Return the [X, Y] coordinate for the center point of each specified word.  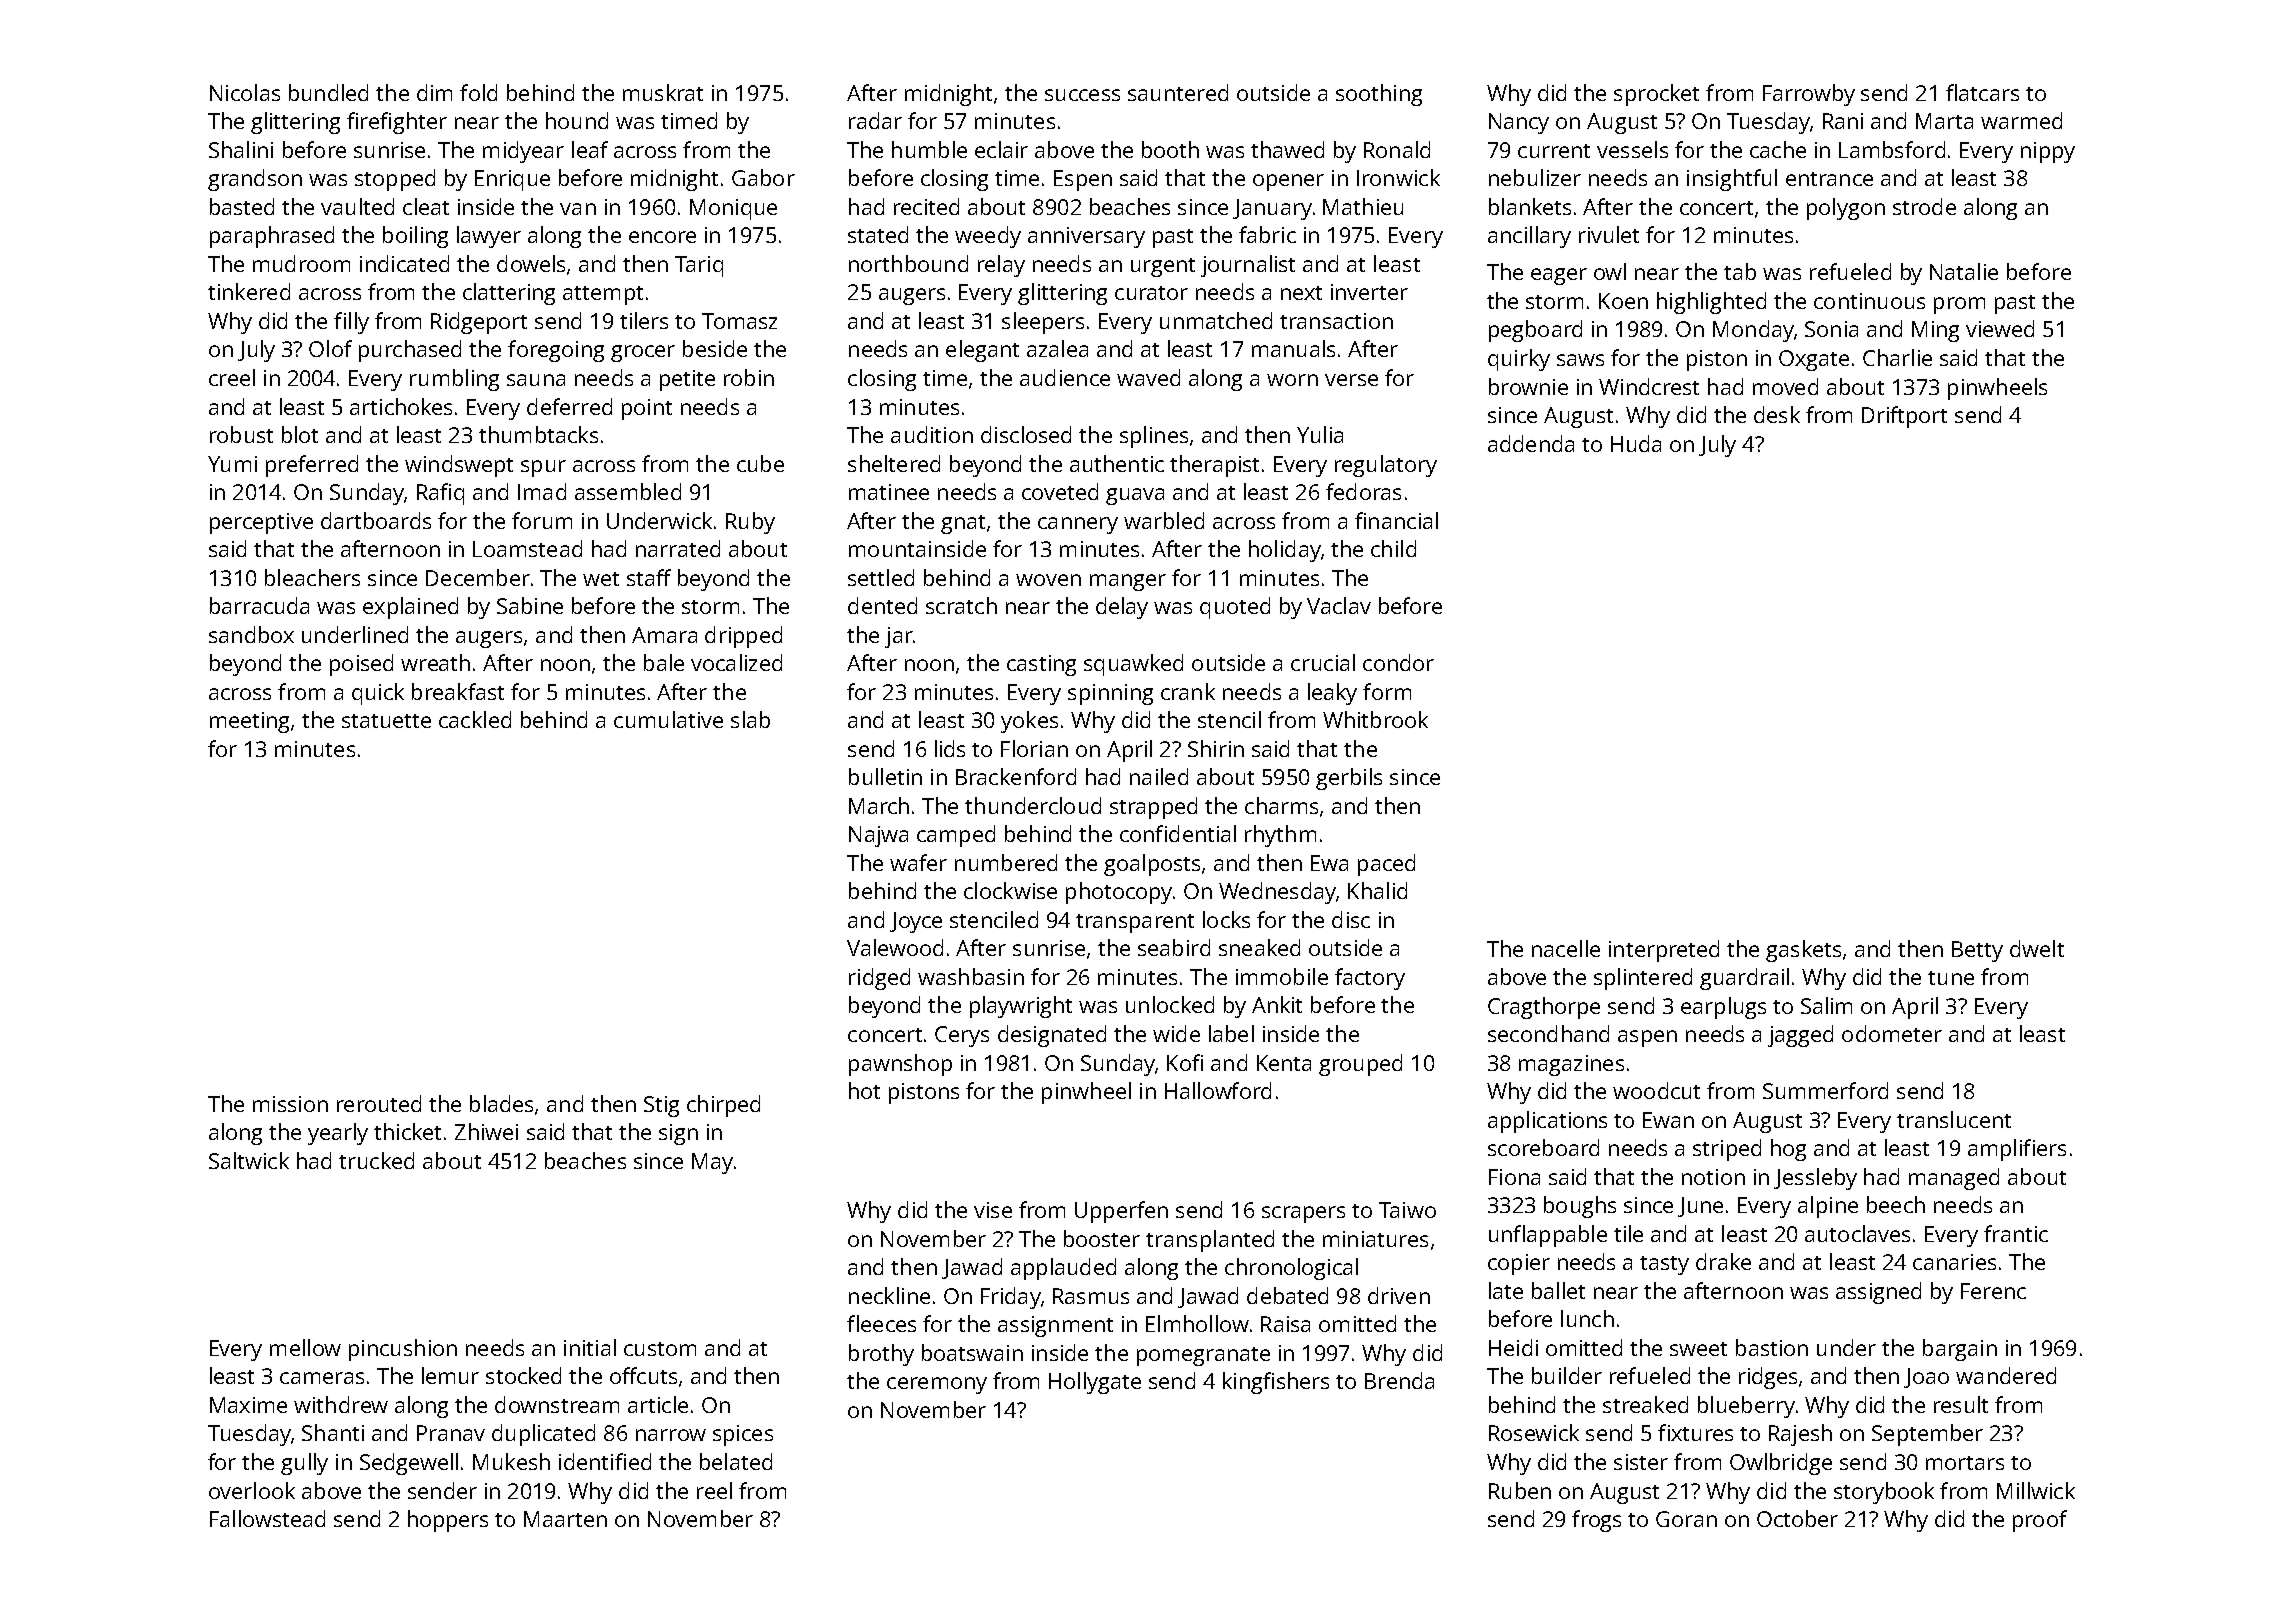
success [1082, 95]
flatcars [1982, 92]
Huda [1636, 443]
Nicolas [245, 92]
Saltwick [249, 1160]
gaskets [1803, 951]
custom [660, 1349]
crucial [1323, 662]
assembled [628, 491]
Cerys [962, 1036]
